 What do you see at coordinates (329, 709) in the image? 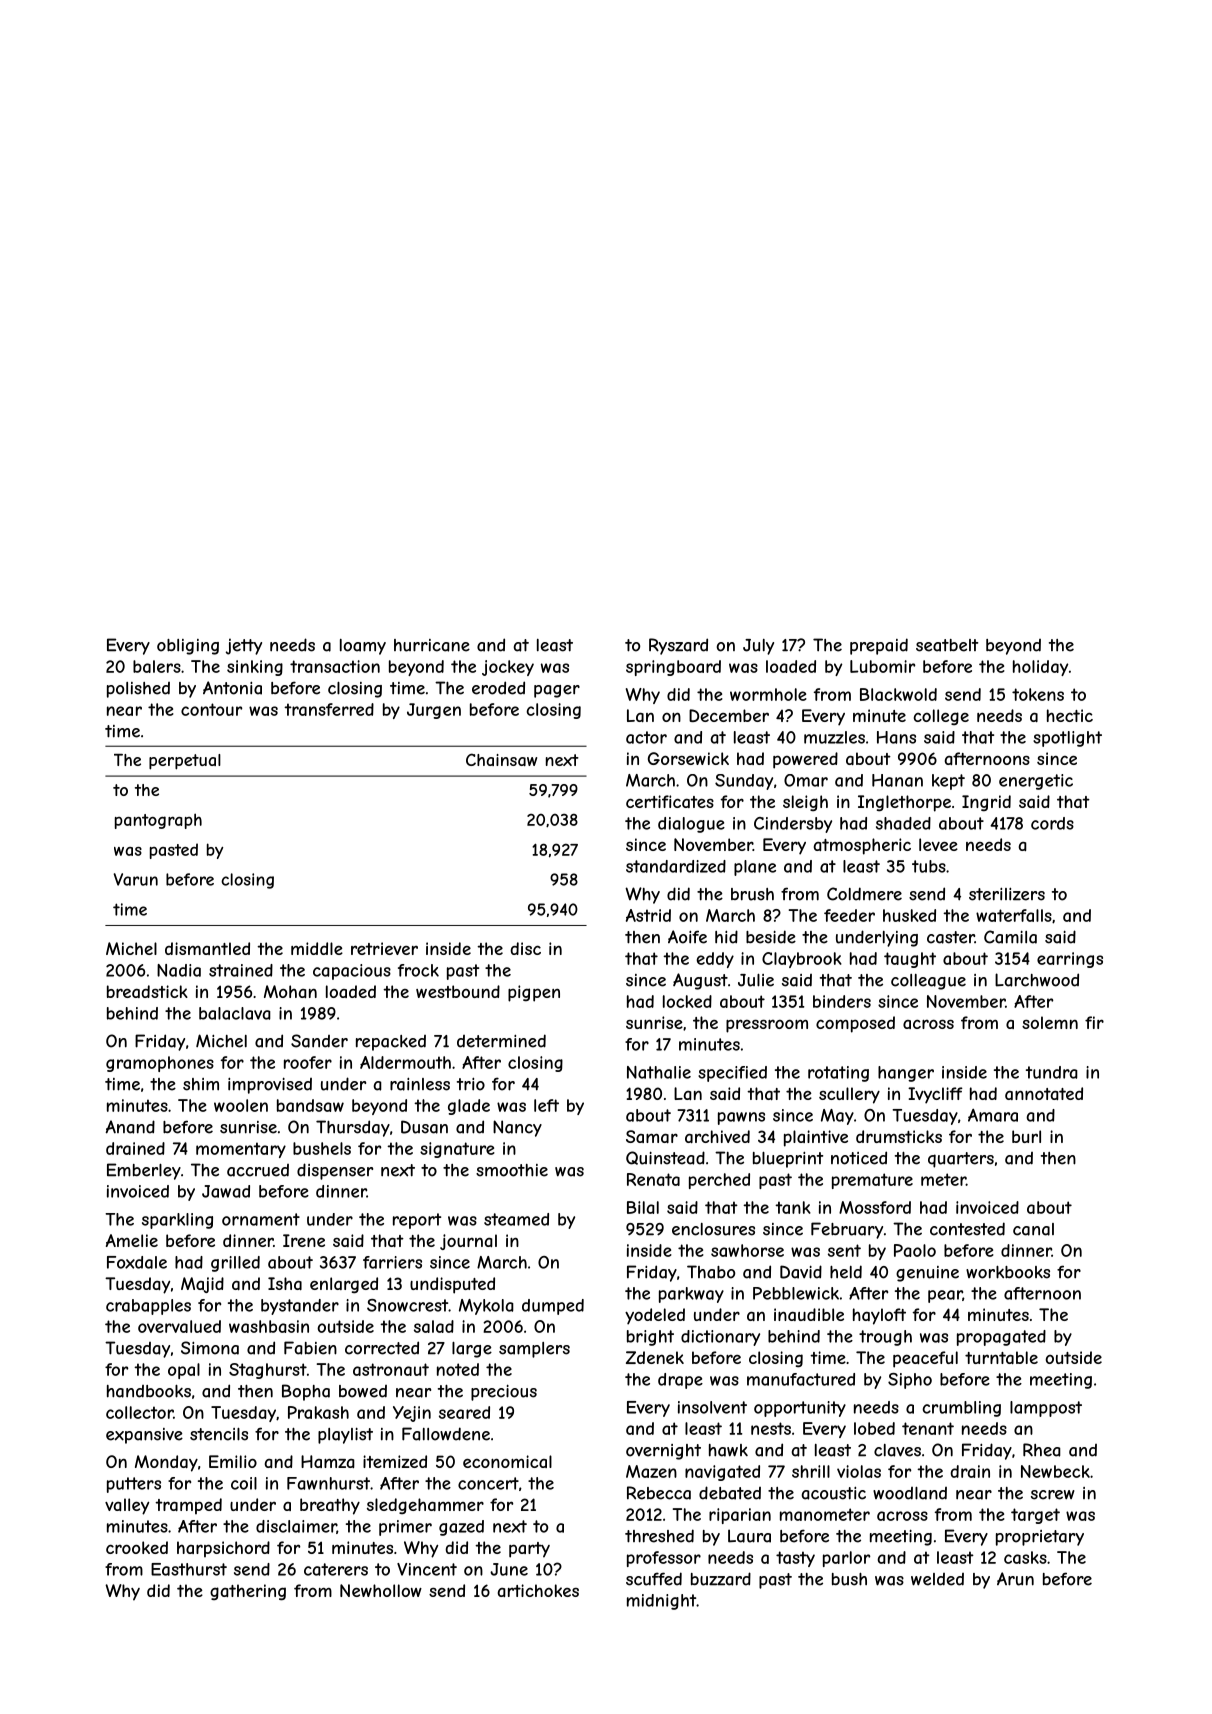
I see `transferred` at bounding box center [329, 709].
